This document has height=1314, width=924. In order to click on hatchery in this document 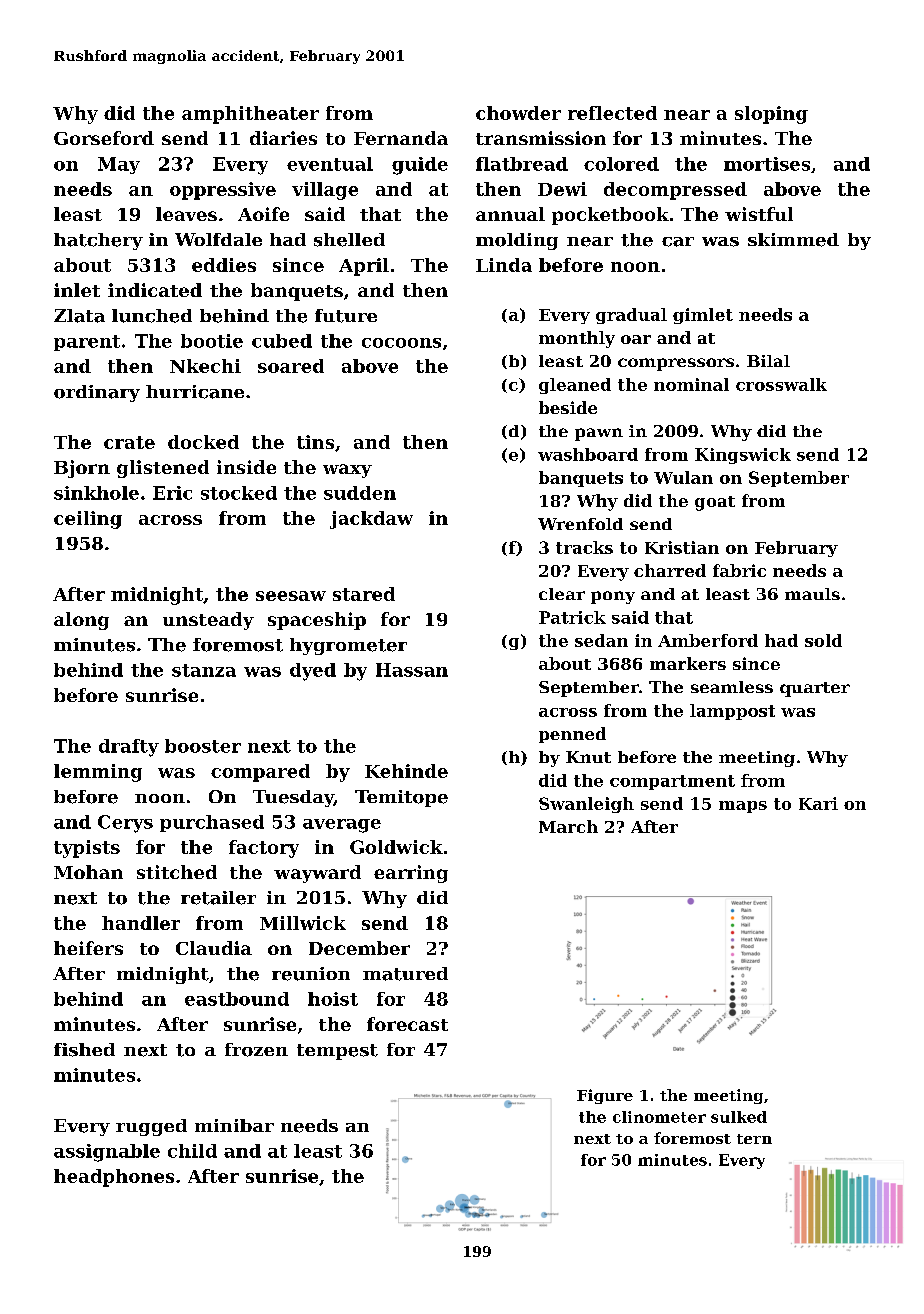, I will do `click(98, 241)`.
